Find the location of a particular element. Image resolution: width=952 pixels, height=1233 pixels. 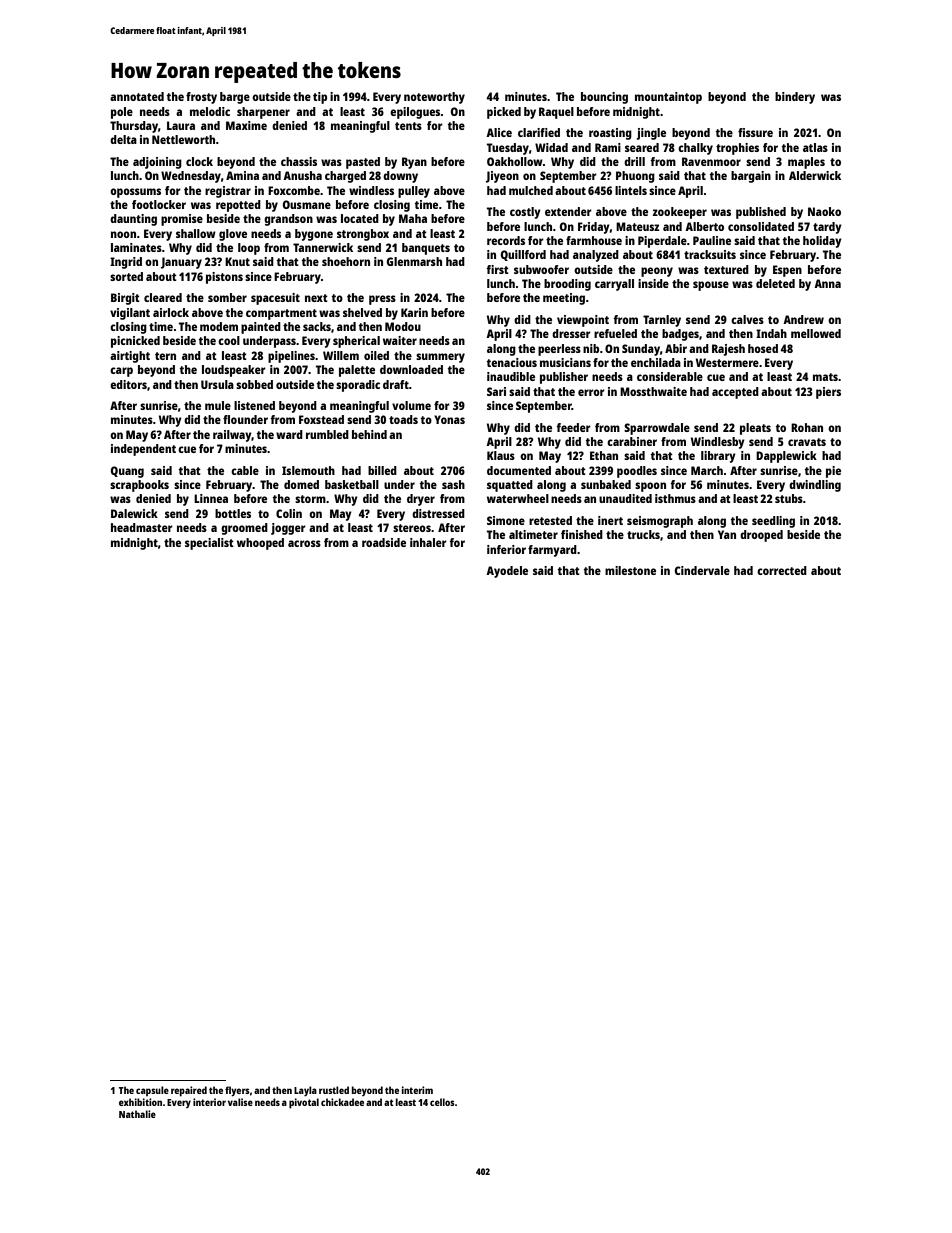

tenacious is located at coordinates (512, 362).
